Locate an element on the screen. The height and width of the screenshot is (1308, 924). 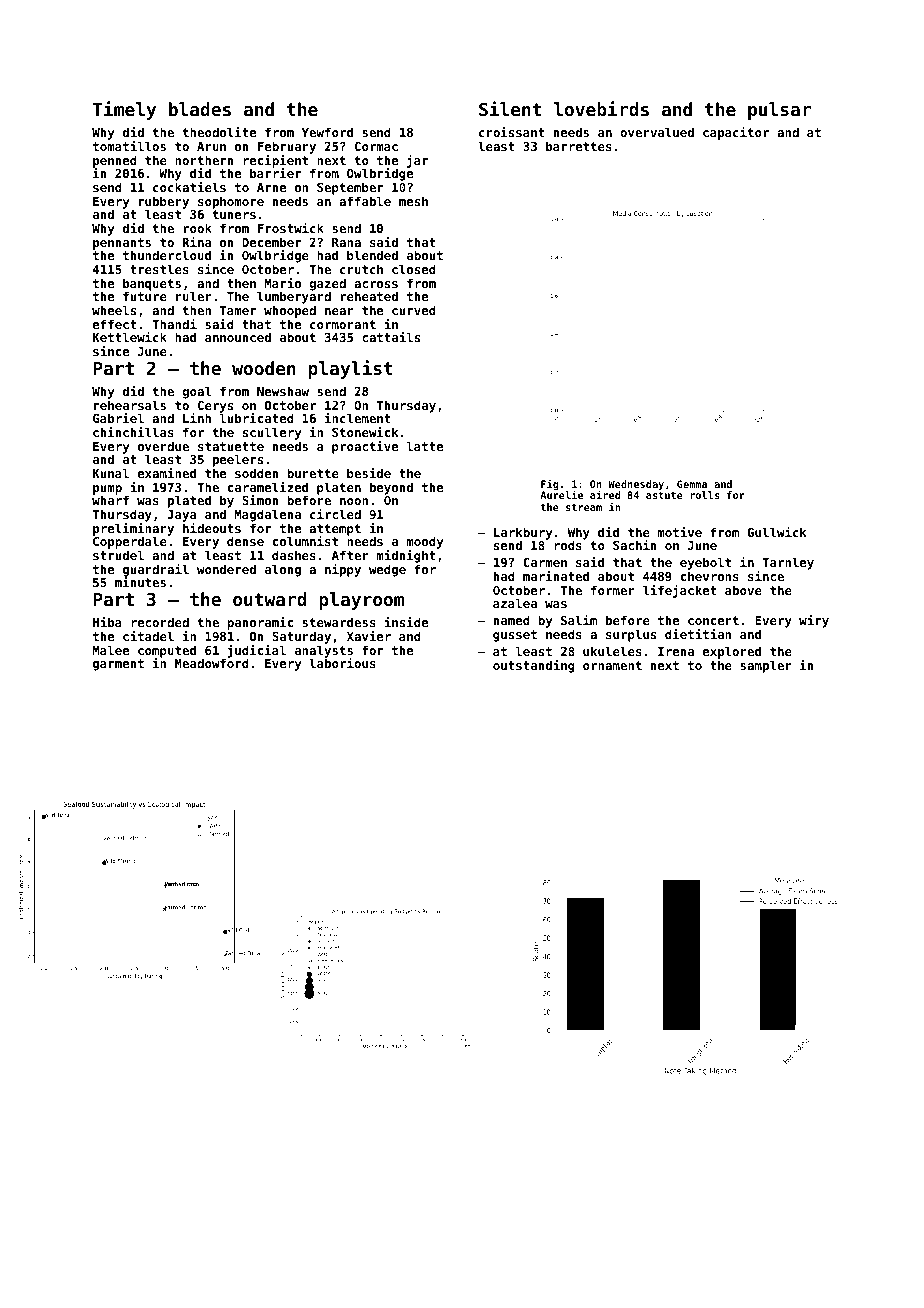
pulsar is located at coordinates (779, 111).
